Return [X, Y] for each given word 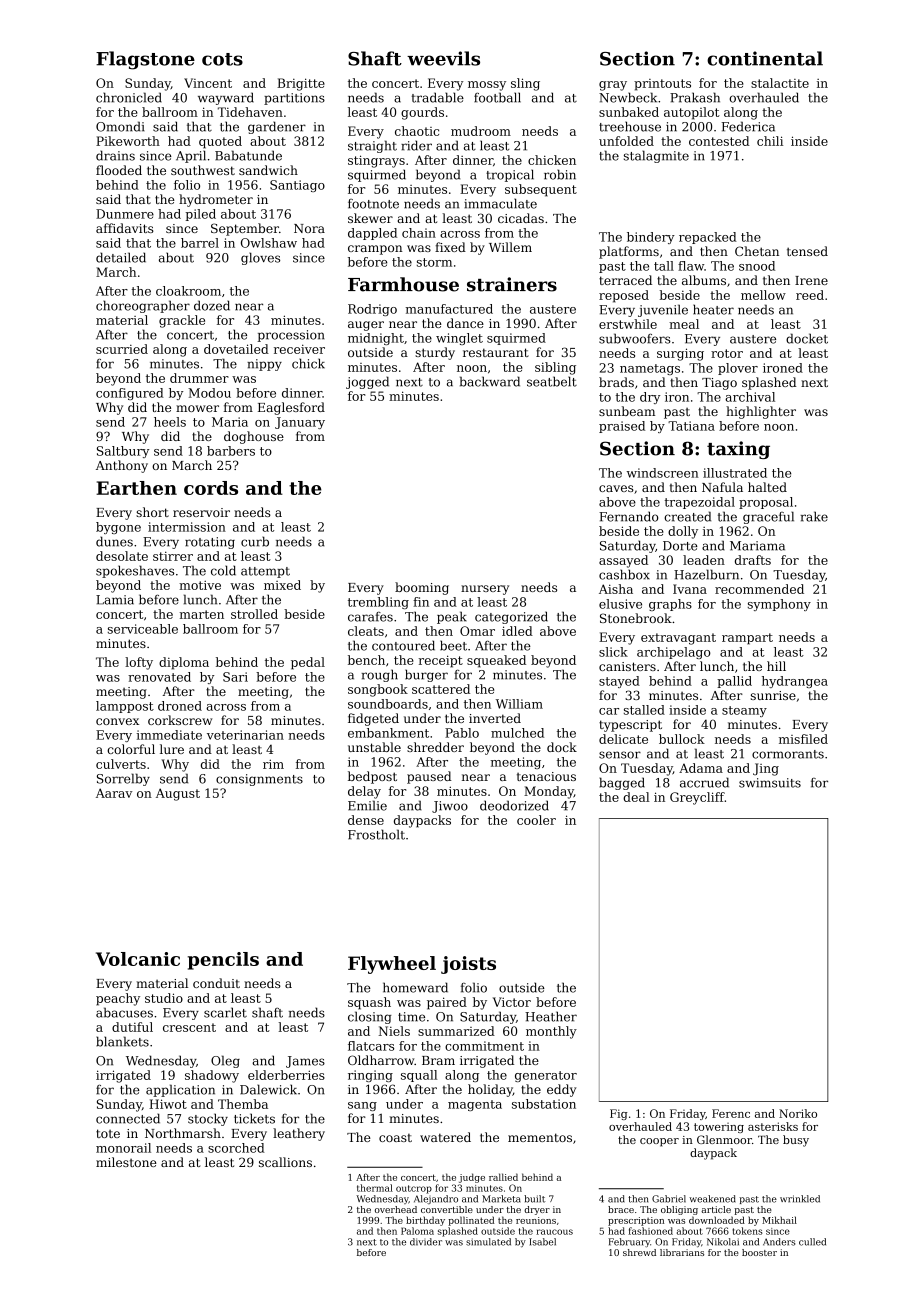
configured [130, 394]
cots [222, 59]
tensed [807, 251]
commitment [484, 1046]
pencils [223, 961]
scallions [285, 1162]
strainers [512, 284]
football [497, 97]
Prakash [695, 97]
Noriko [798, 1113]
